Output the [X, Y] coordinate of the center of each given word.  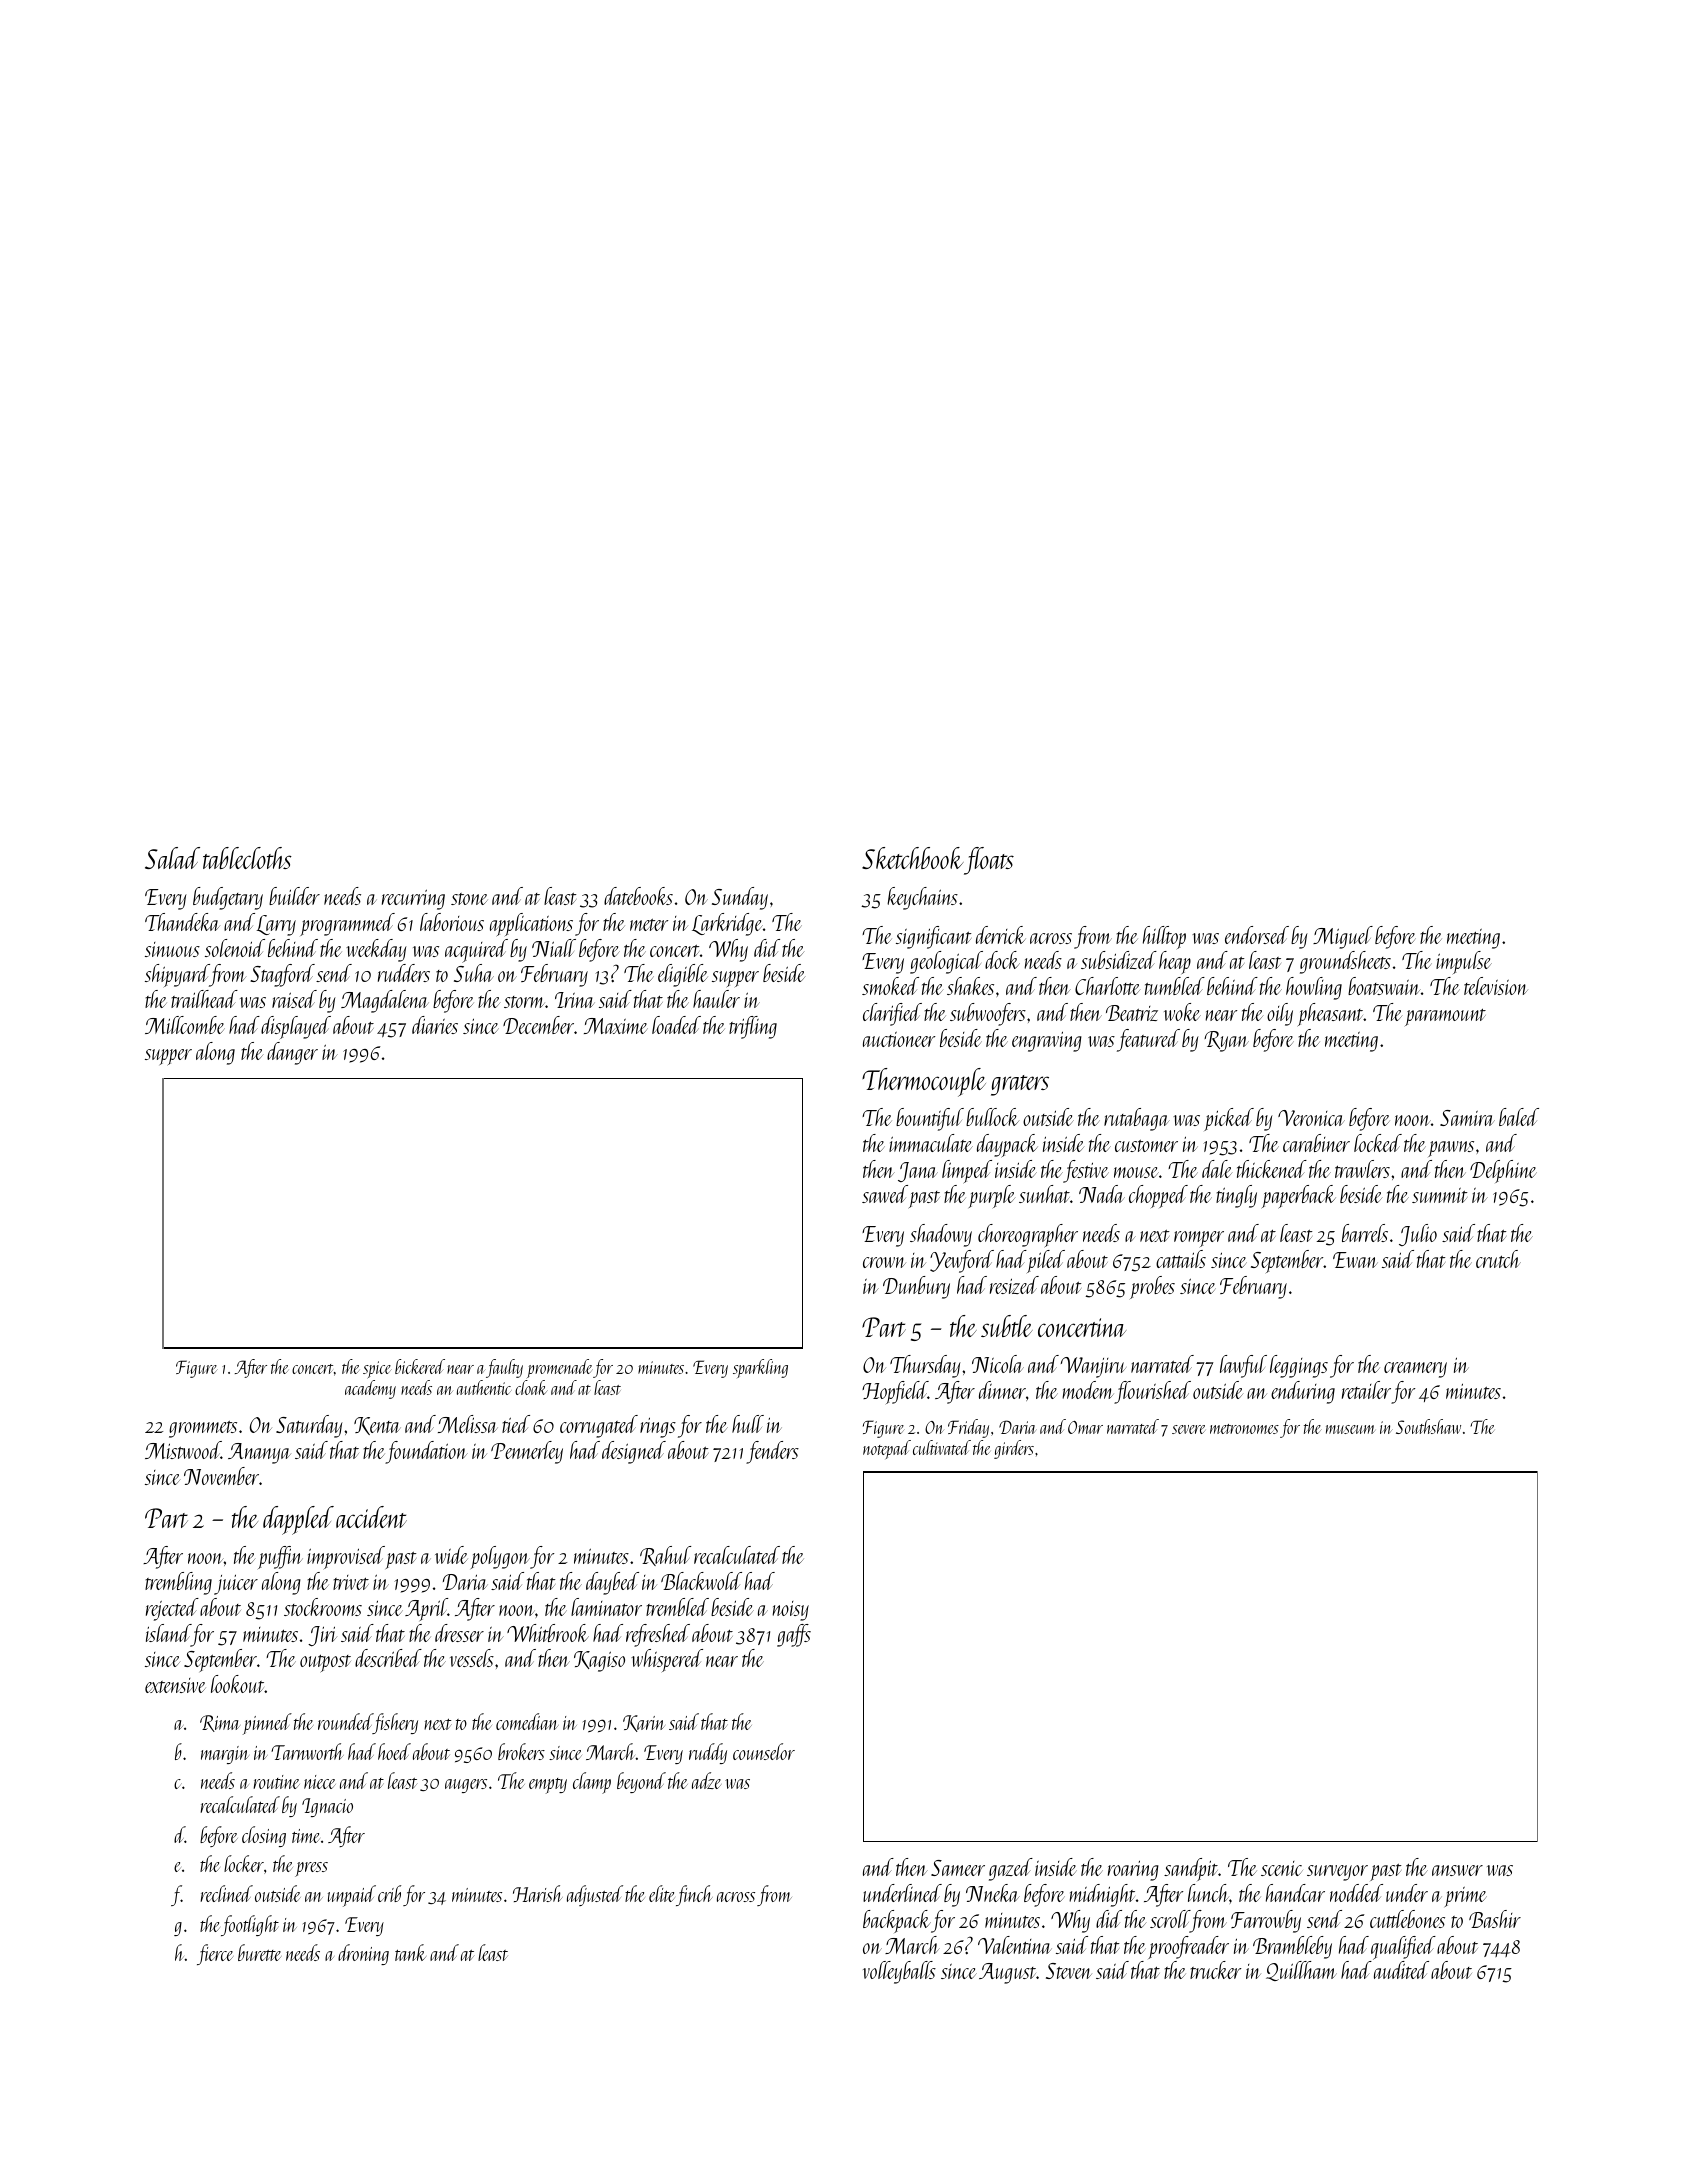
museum [1350, 1429]
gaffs [794, 1635]
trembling [178, 1583]
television [1496, 986]
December [538, 1025]
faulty [504, 1368]
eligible [683, 975]
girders [1014, 1449]
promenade [560, 1368]
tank [410, 1952]
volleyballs [899, 1972]
